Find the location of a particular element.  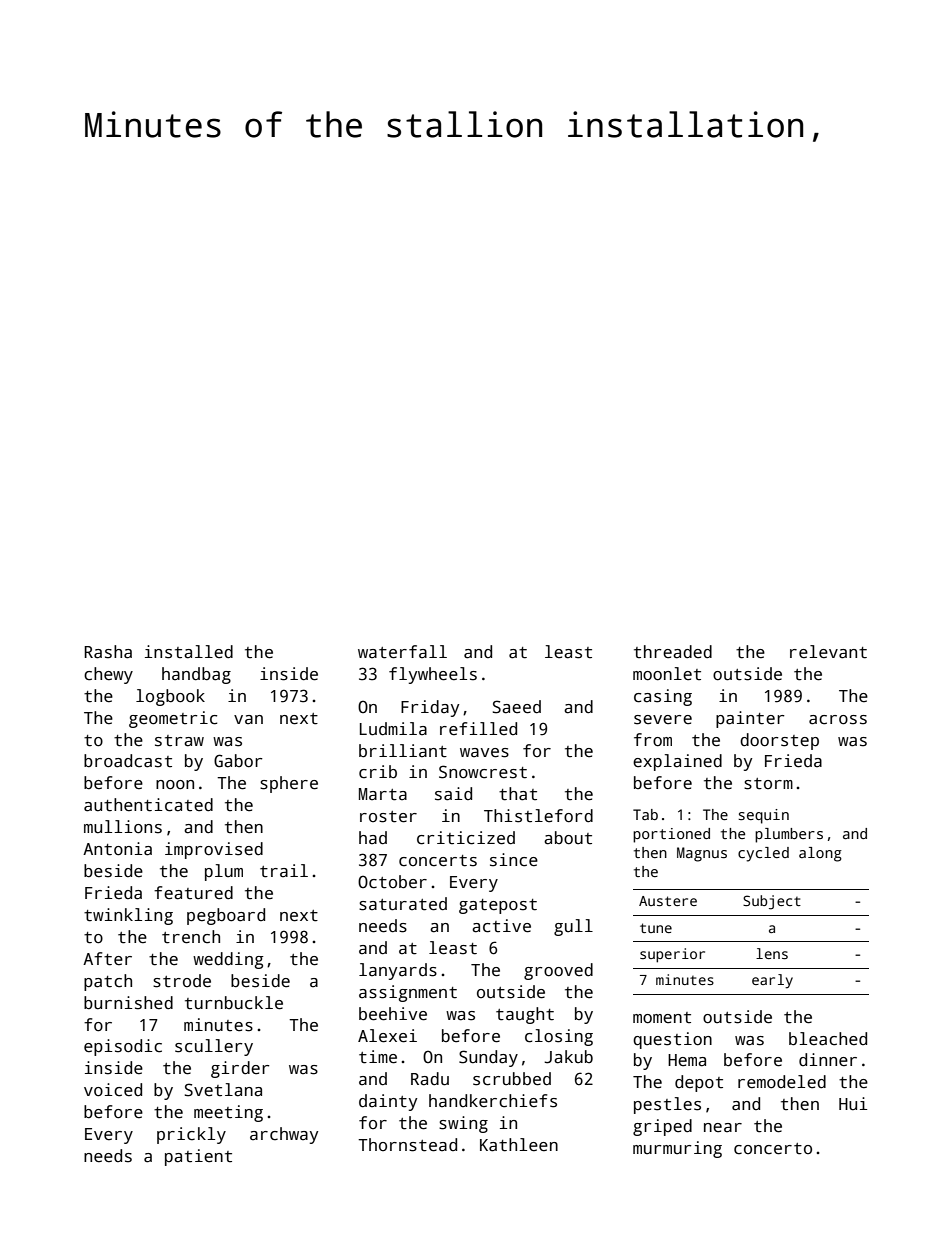

Saeed is located at coordinates (517, 707).
